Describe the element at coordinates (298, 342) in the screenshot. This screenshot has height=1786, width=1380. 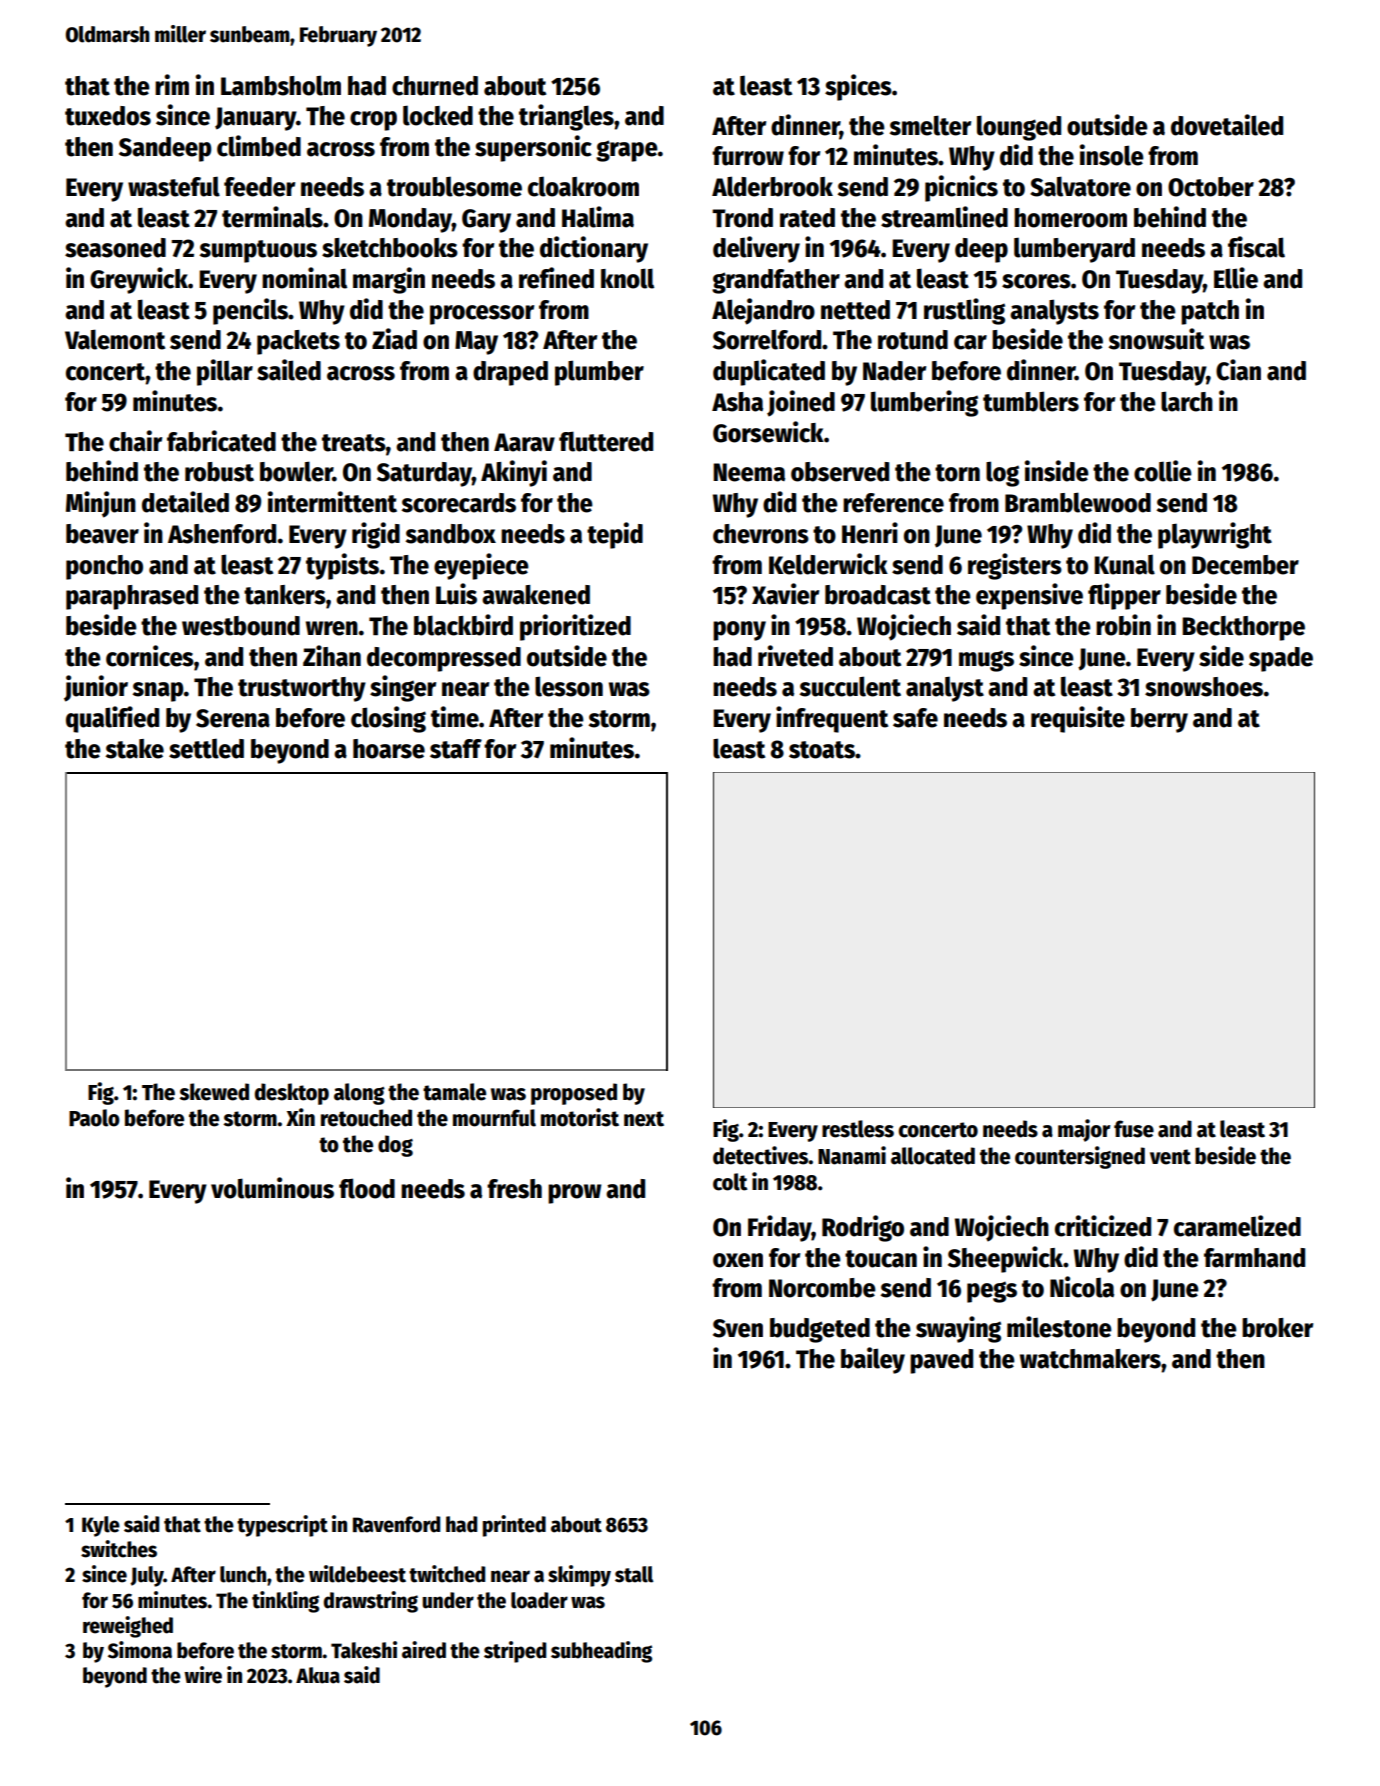
I see `packets` at that location.
